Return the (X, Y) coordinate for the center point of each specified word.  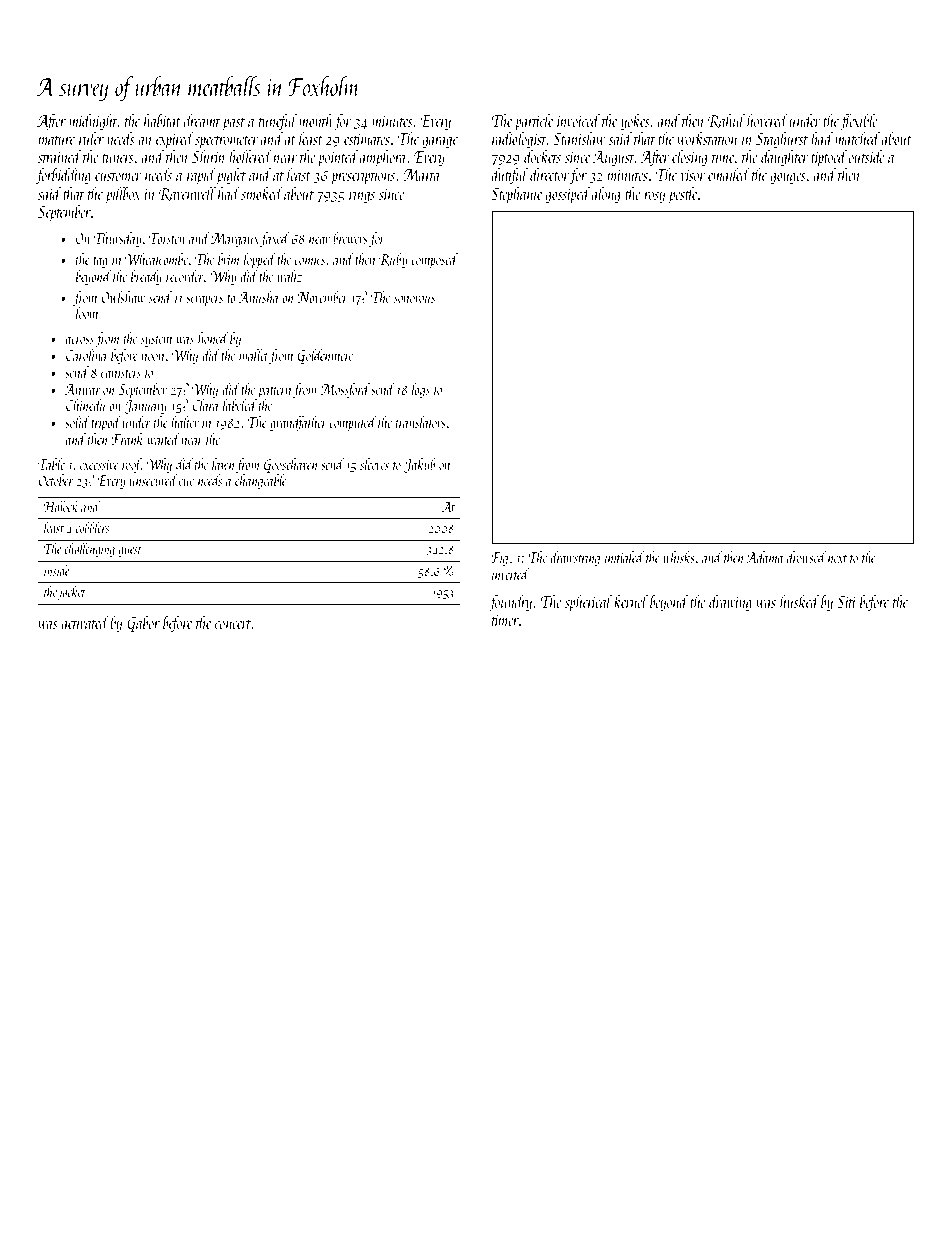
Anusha (258, 297)
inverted (511, 574)
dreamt (202, 120)
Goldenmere (325, 356)
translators (421, 422)
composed (434, 260)
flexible (859, 122)
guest (130, 551)
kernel (631, 601)
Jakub (420, 465)
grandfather (298, 423)
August (613, 159)
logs (421, 390)
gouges (788, 179)
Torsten (167, 238)
